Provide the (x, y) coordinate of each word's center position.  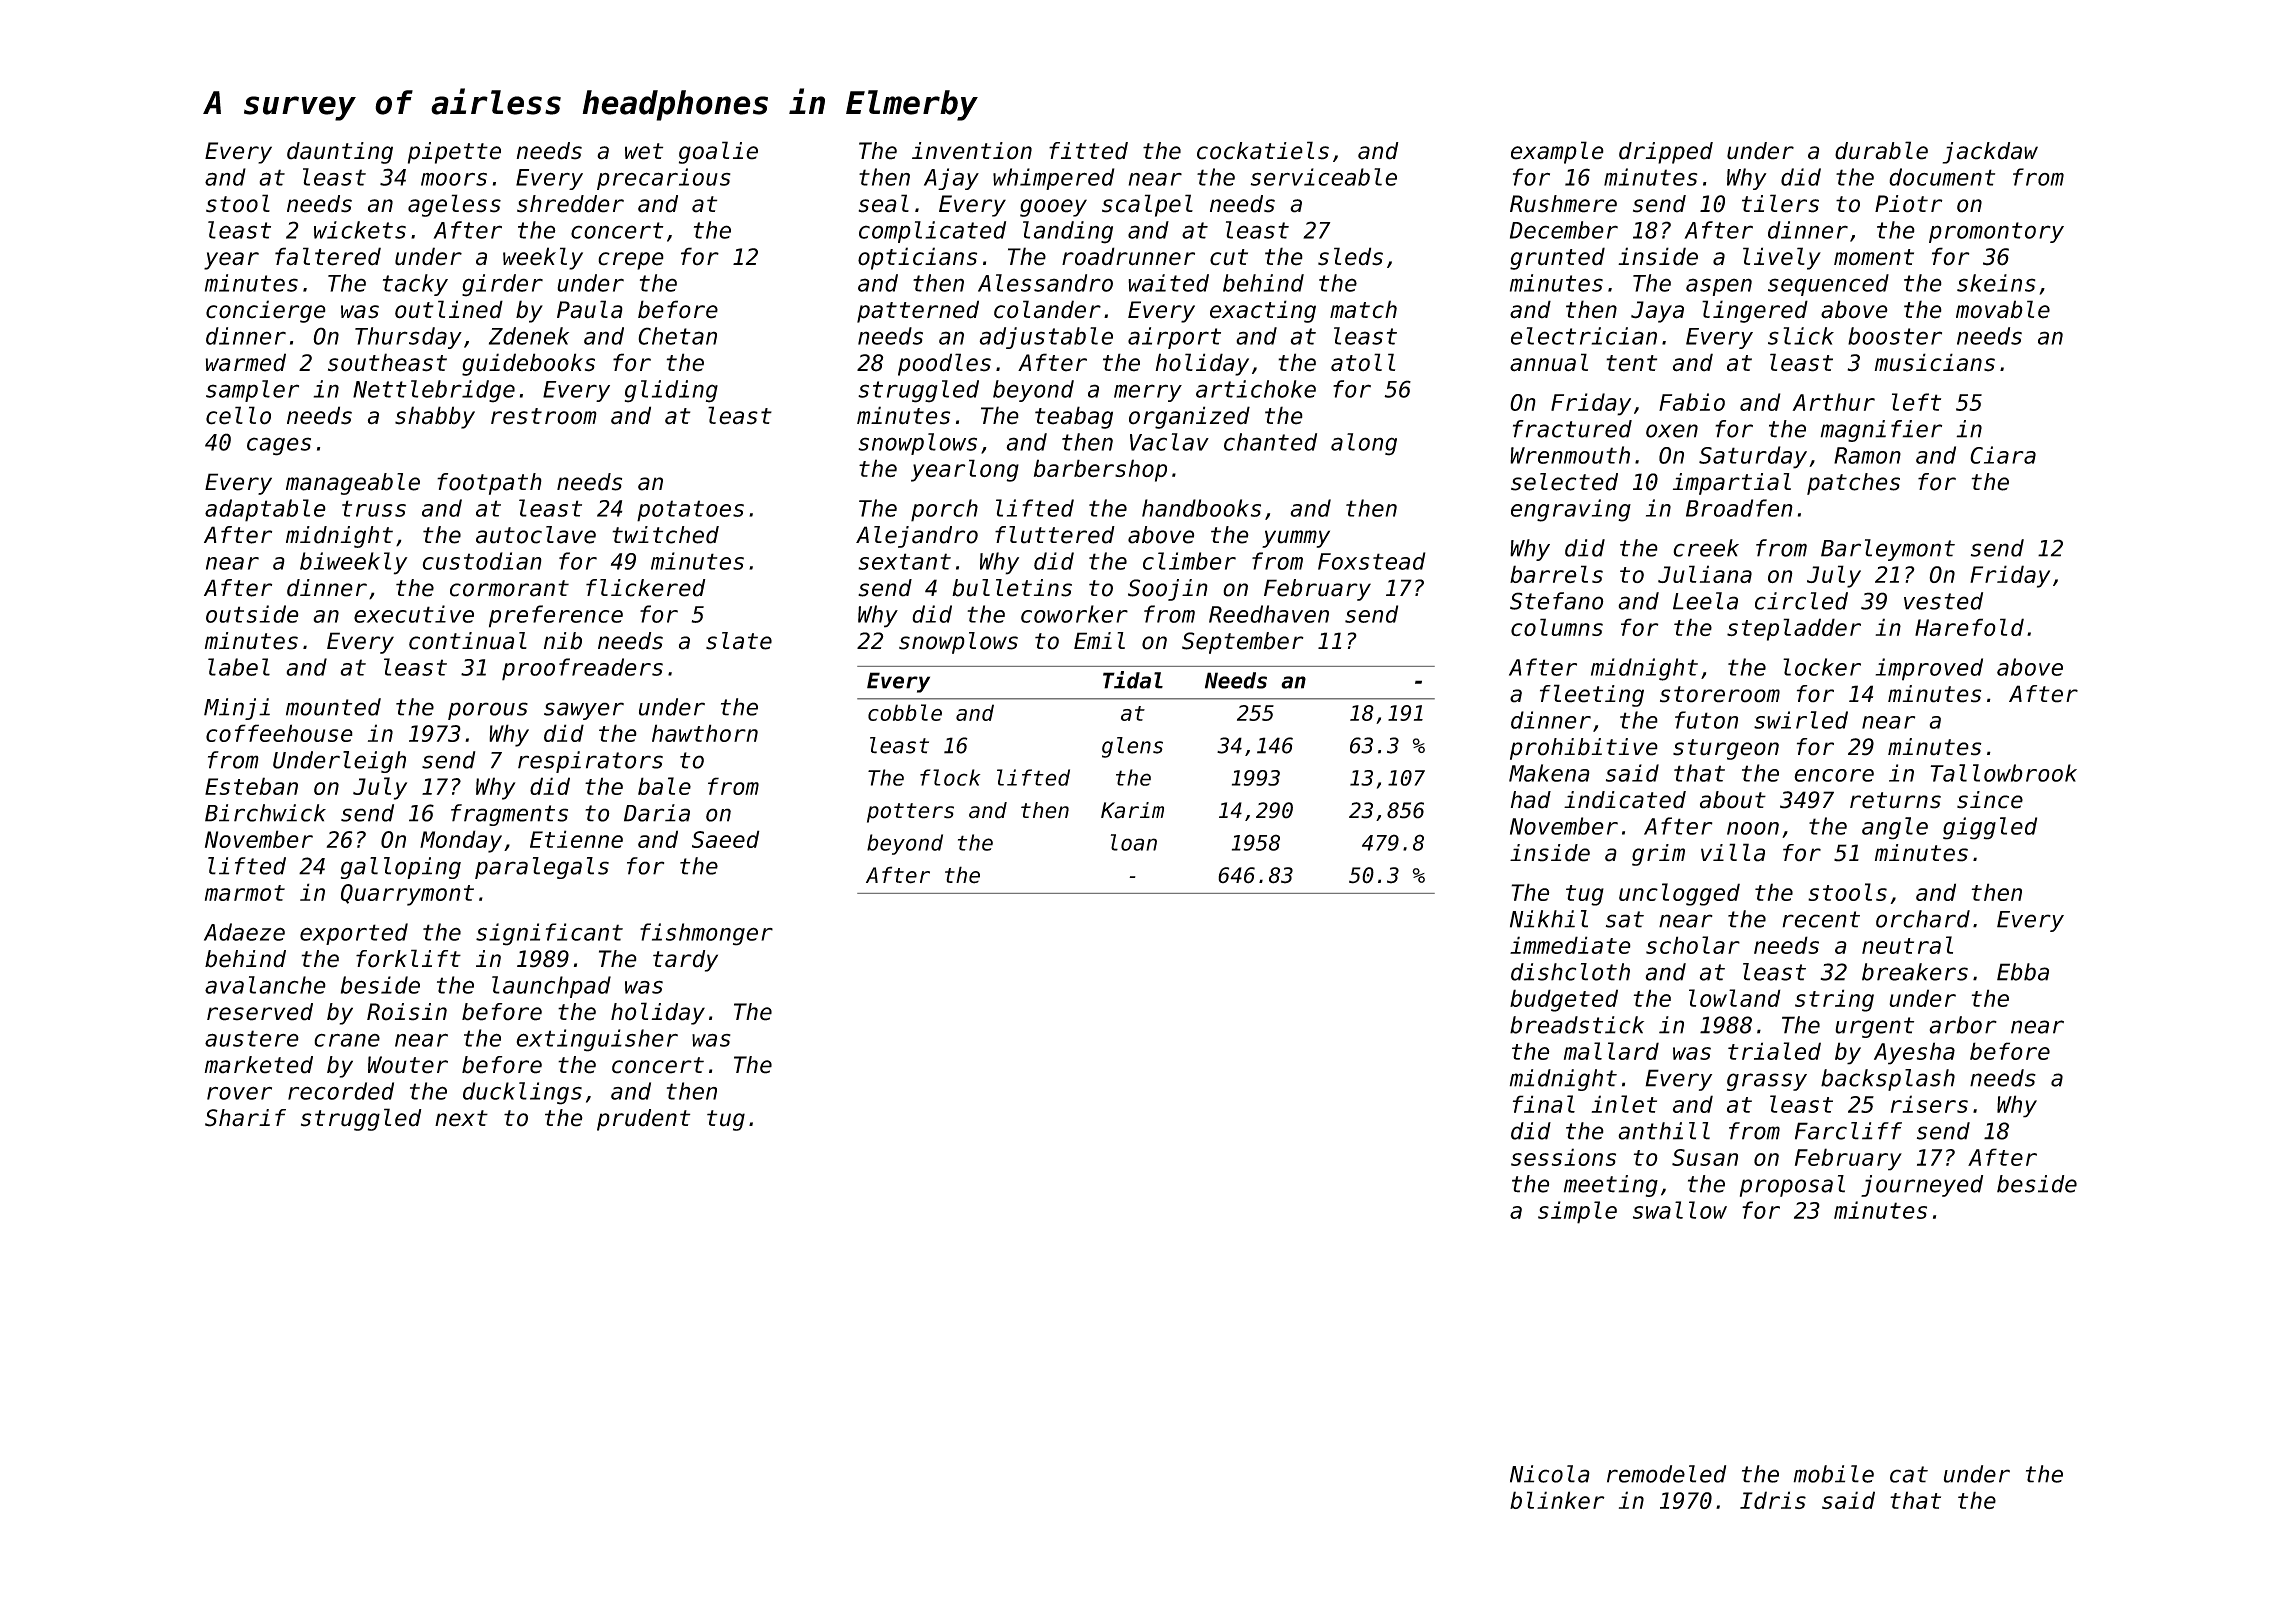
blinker (1557, 1500)
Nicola (1550, 1474)
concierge (266, 311)
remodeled (1666, 1474)
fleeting (1592, 695)
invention (972, 151)
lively (1782, 258)
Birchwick (265, 813)
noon (1753, 828)
